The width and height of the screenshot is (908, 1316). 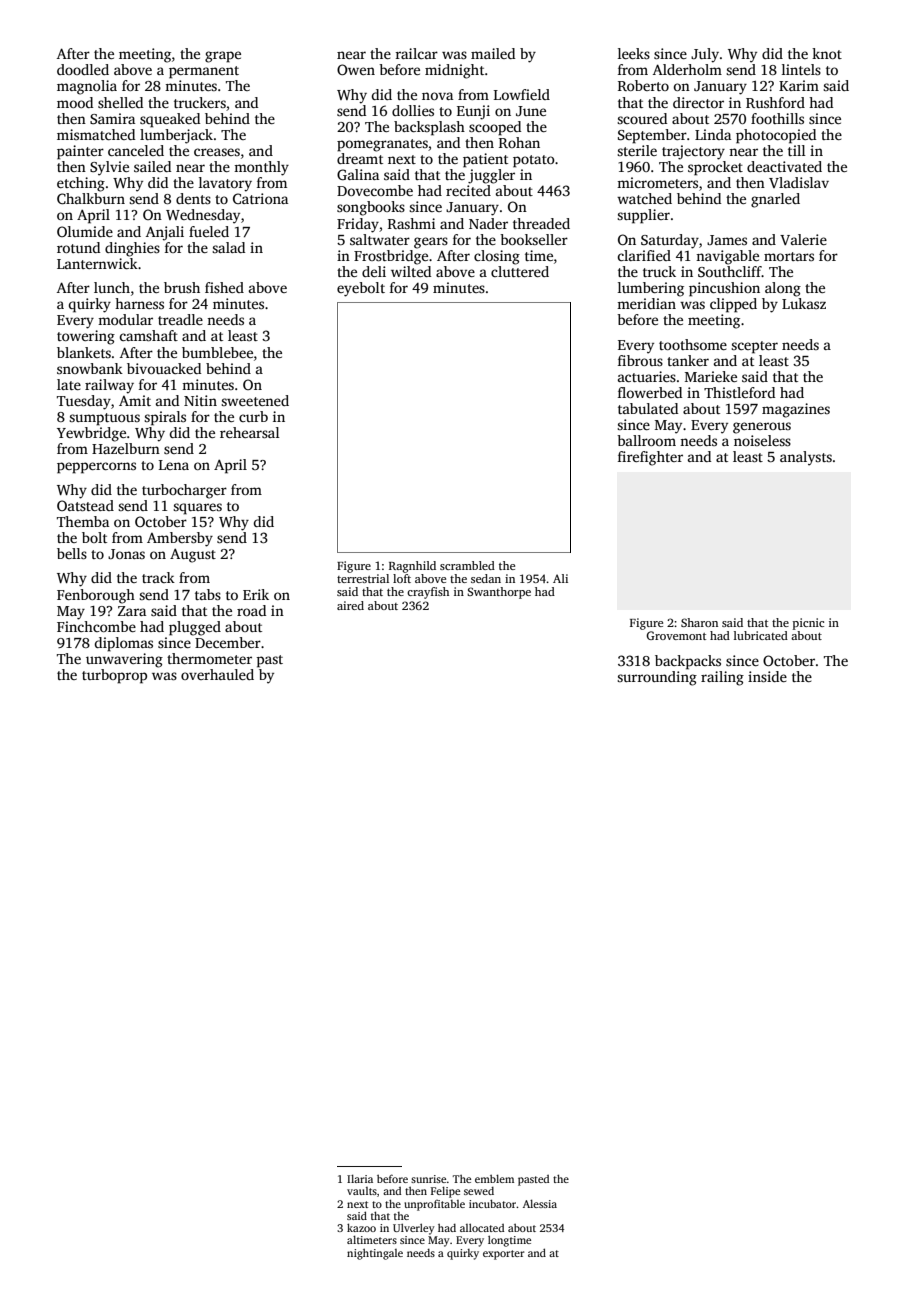 What do you see at coordinates (360, 1178) in the screenshot?
I see `Ilaria` at bounding box center [360, 1178].
